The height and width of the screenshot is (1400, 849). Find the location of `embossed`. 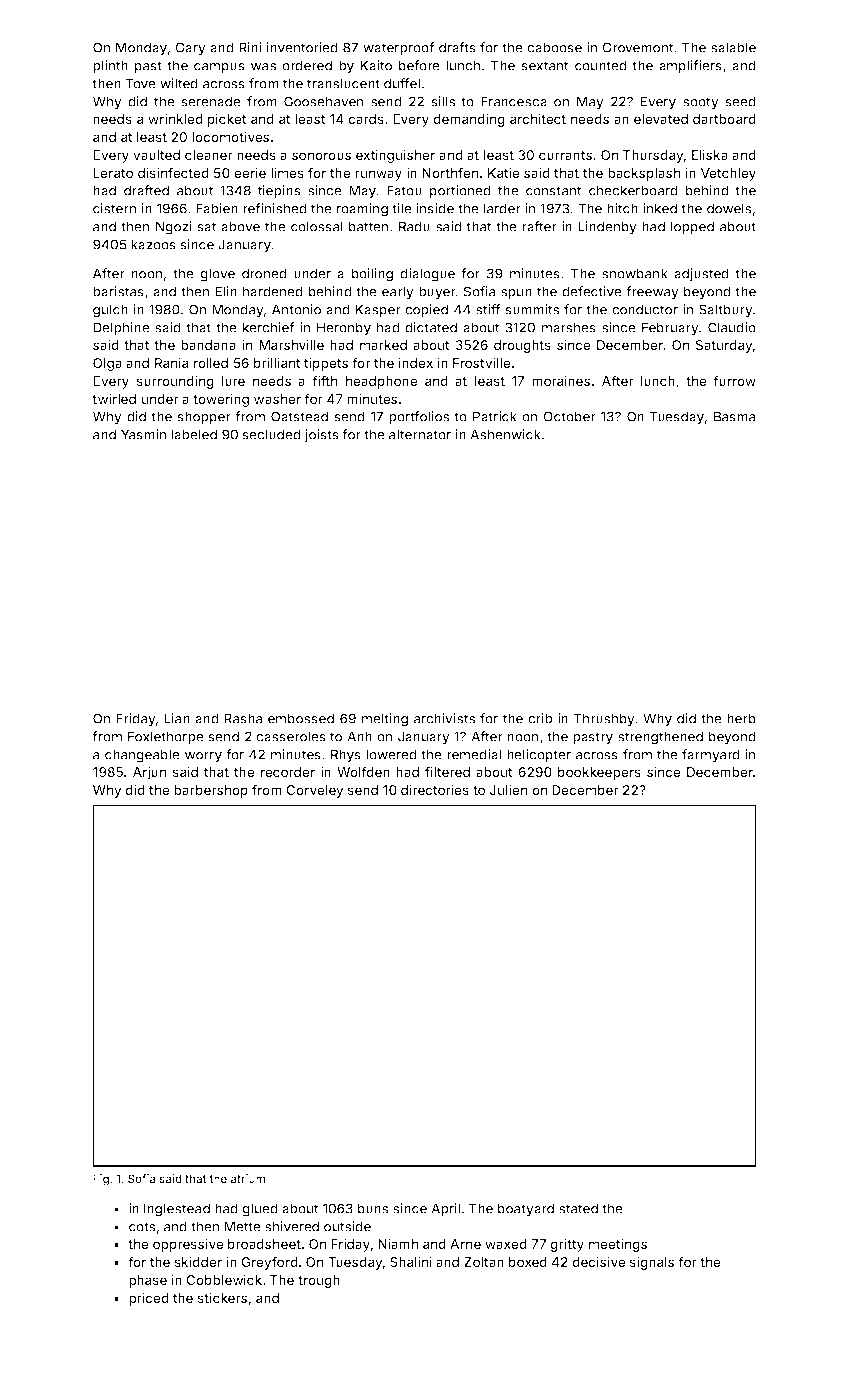

embossed is located at coordinates (301, 718).
